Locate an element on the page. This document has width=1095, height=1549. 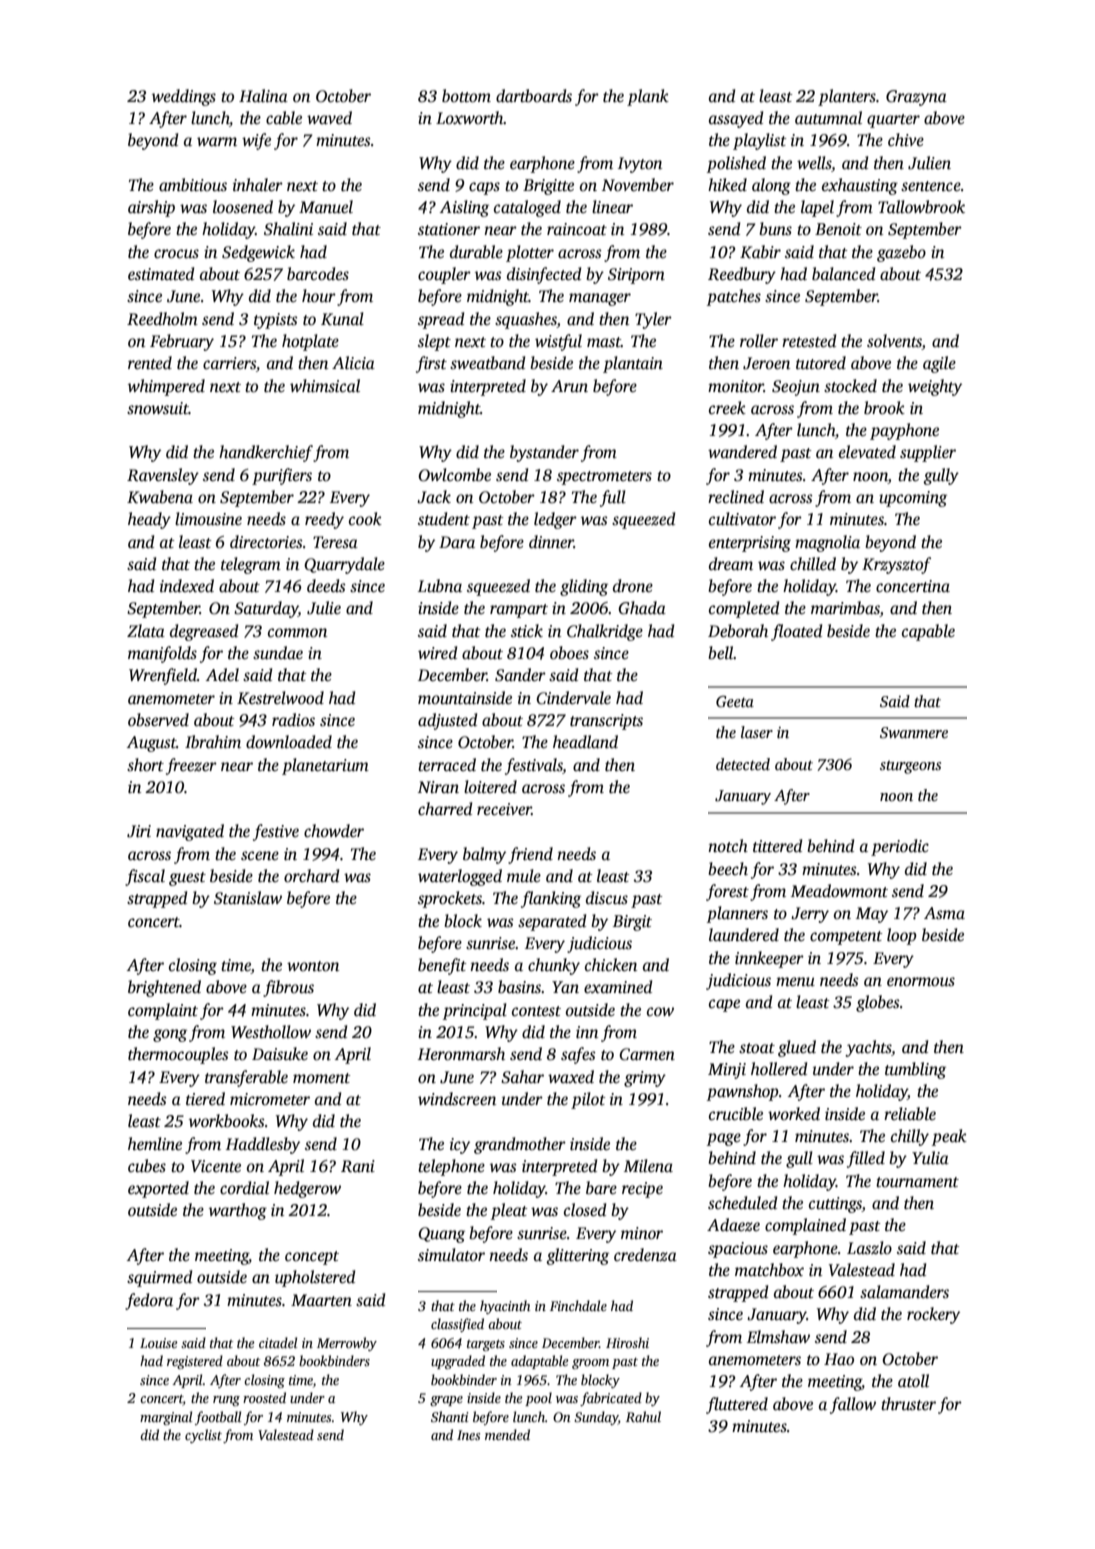
sturgeons is located at coordinates (910, 767).
